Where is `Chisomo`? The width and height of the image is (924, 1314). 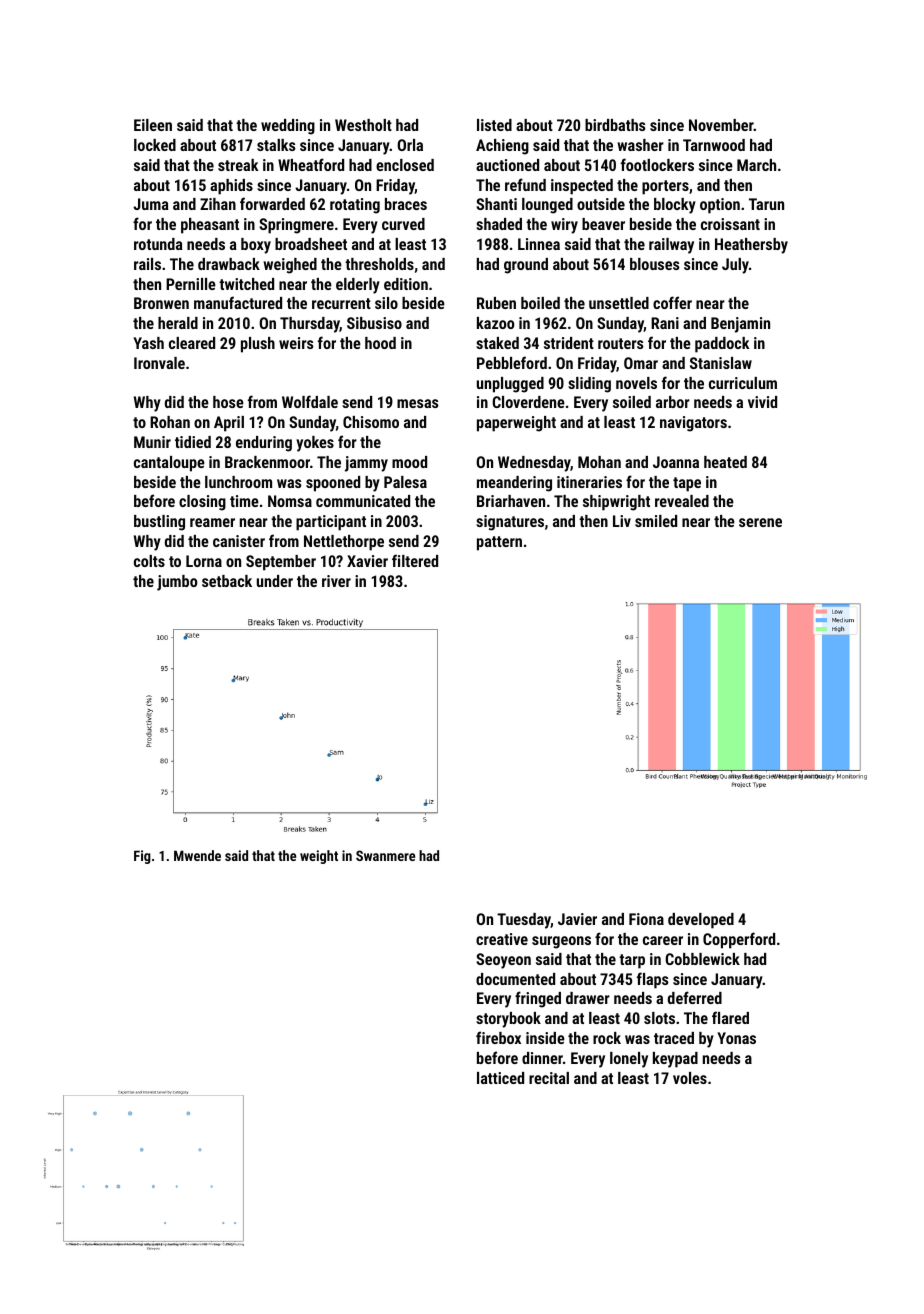 Chisomo is located at coordinates (371, 422).
